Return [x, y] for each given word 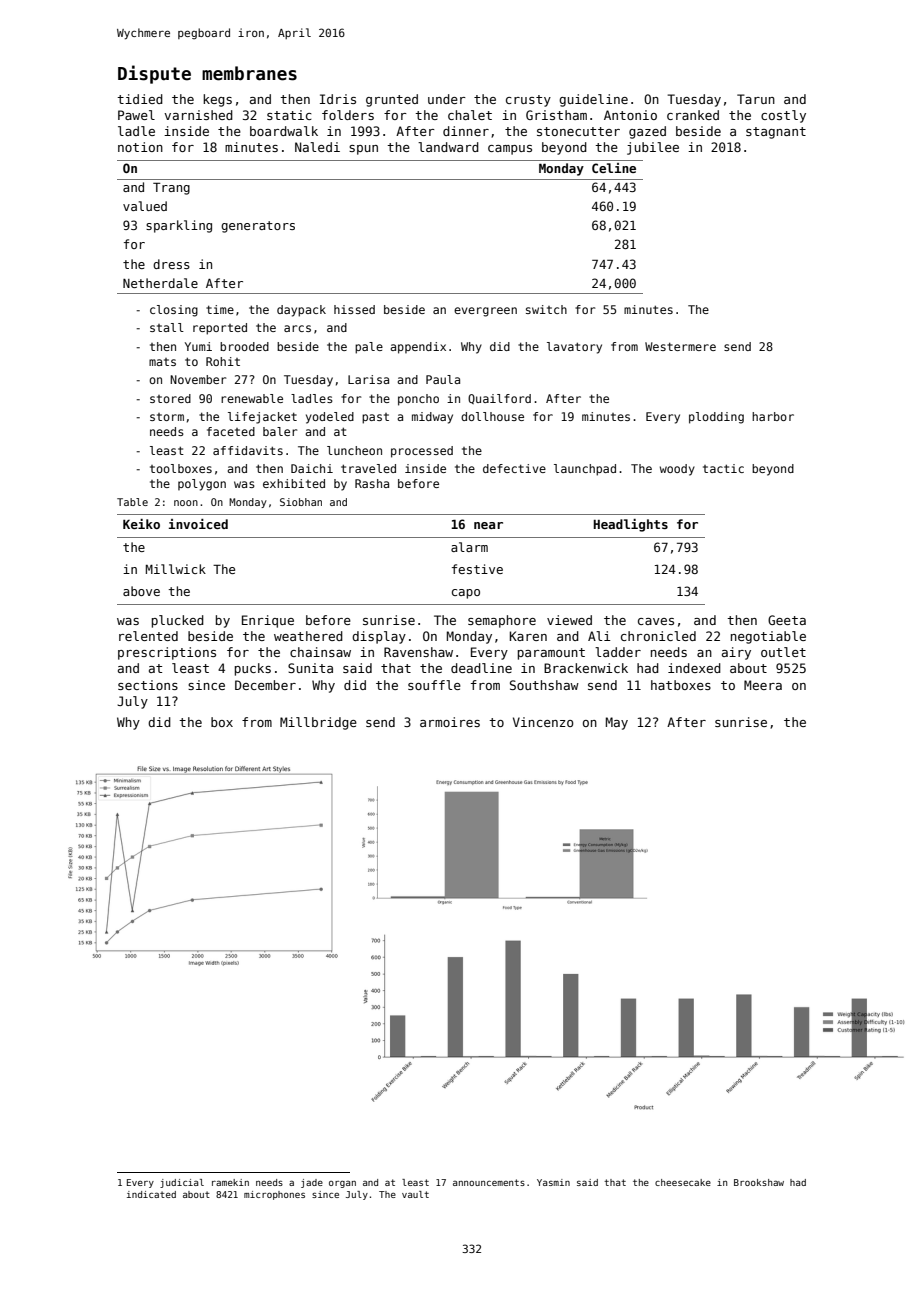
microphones [274, 1195]
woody [677, 470]
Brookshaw [759, 1182]
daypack [301, 311]
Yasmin [553, 1182]
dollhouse [492, 416]
